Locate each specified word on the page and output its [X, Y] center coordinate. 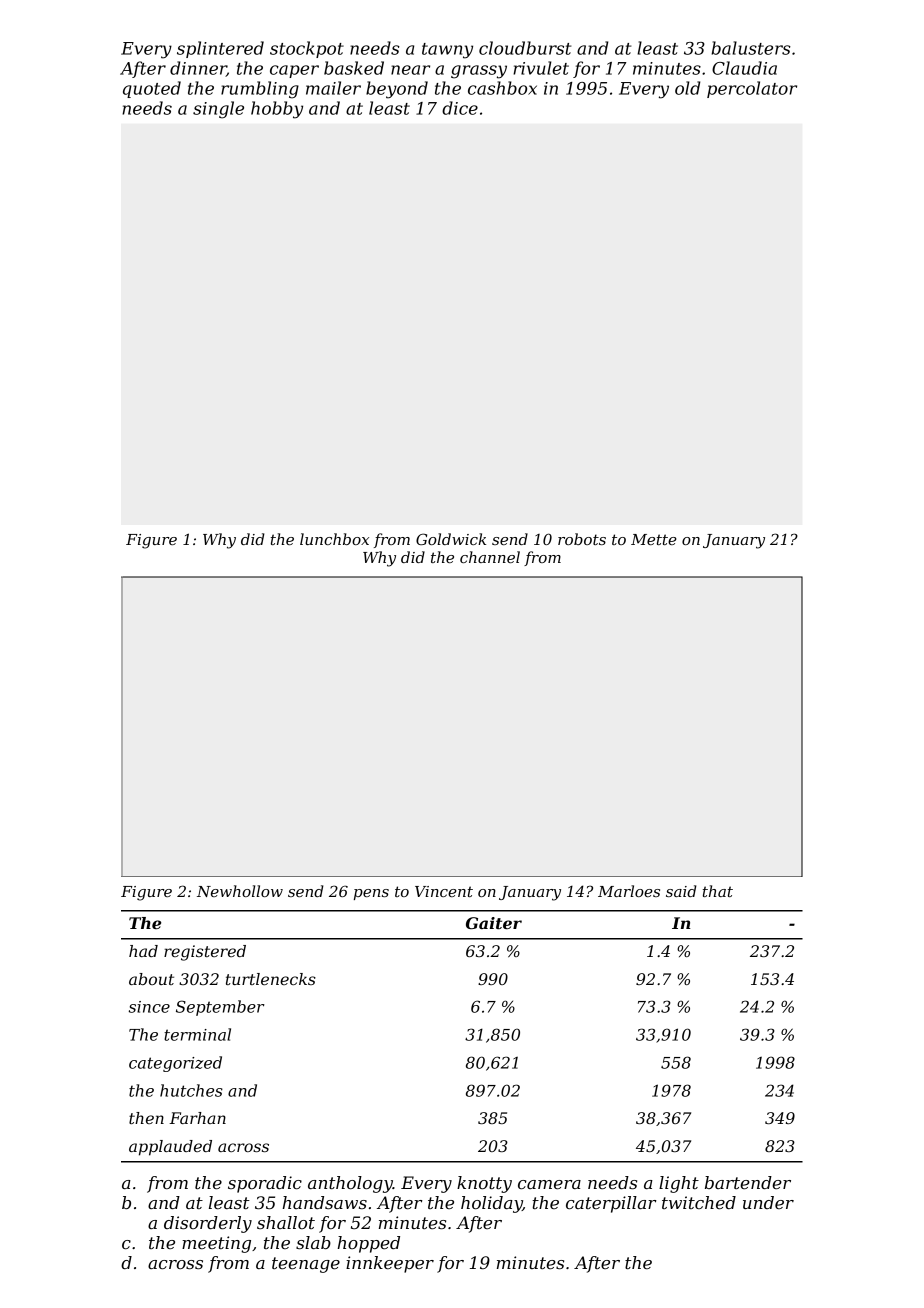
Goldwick [451, 539]
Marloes [629, 891]
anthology [350, 1184]
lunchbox [334, 539]
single [218, 110]
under [768, 1202]
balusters [751, 48]
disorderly [208, 1224]
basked [354, 68]
